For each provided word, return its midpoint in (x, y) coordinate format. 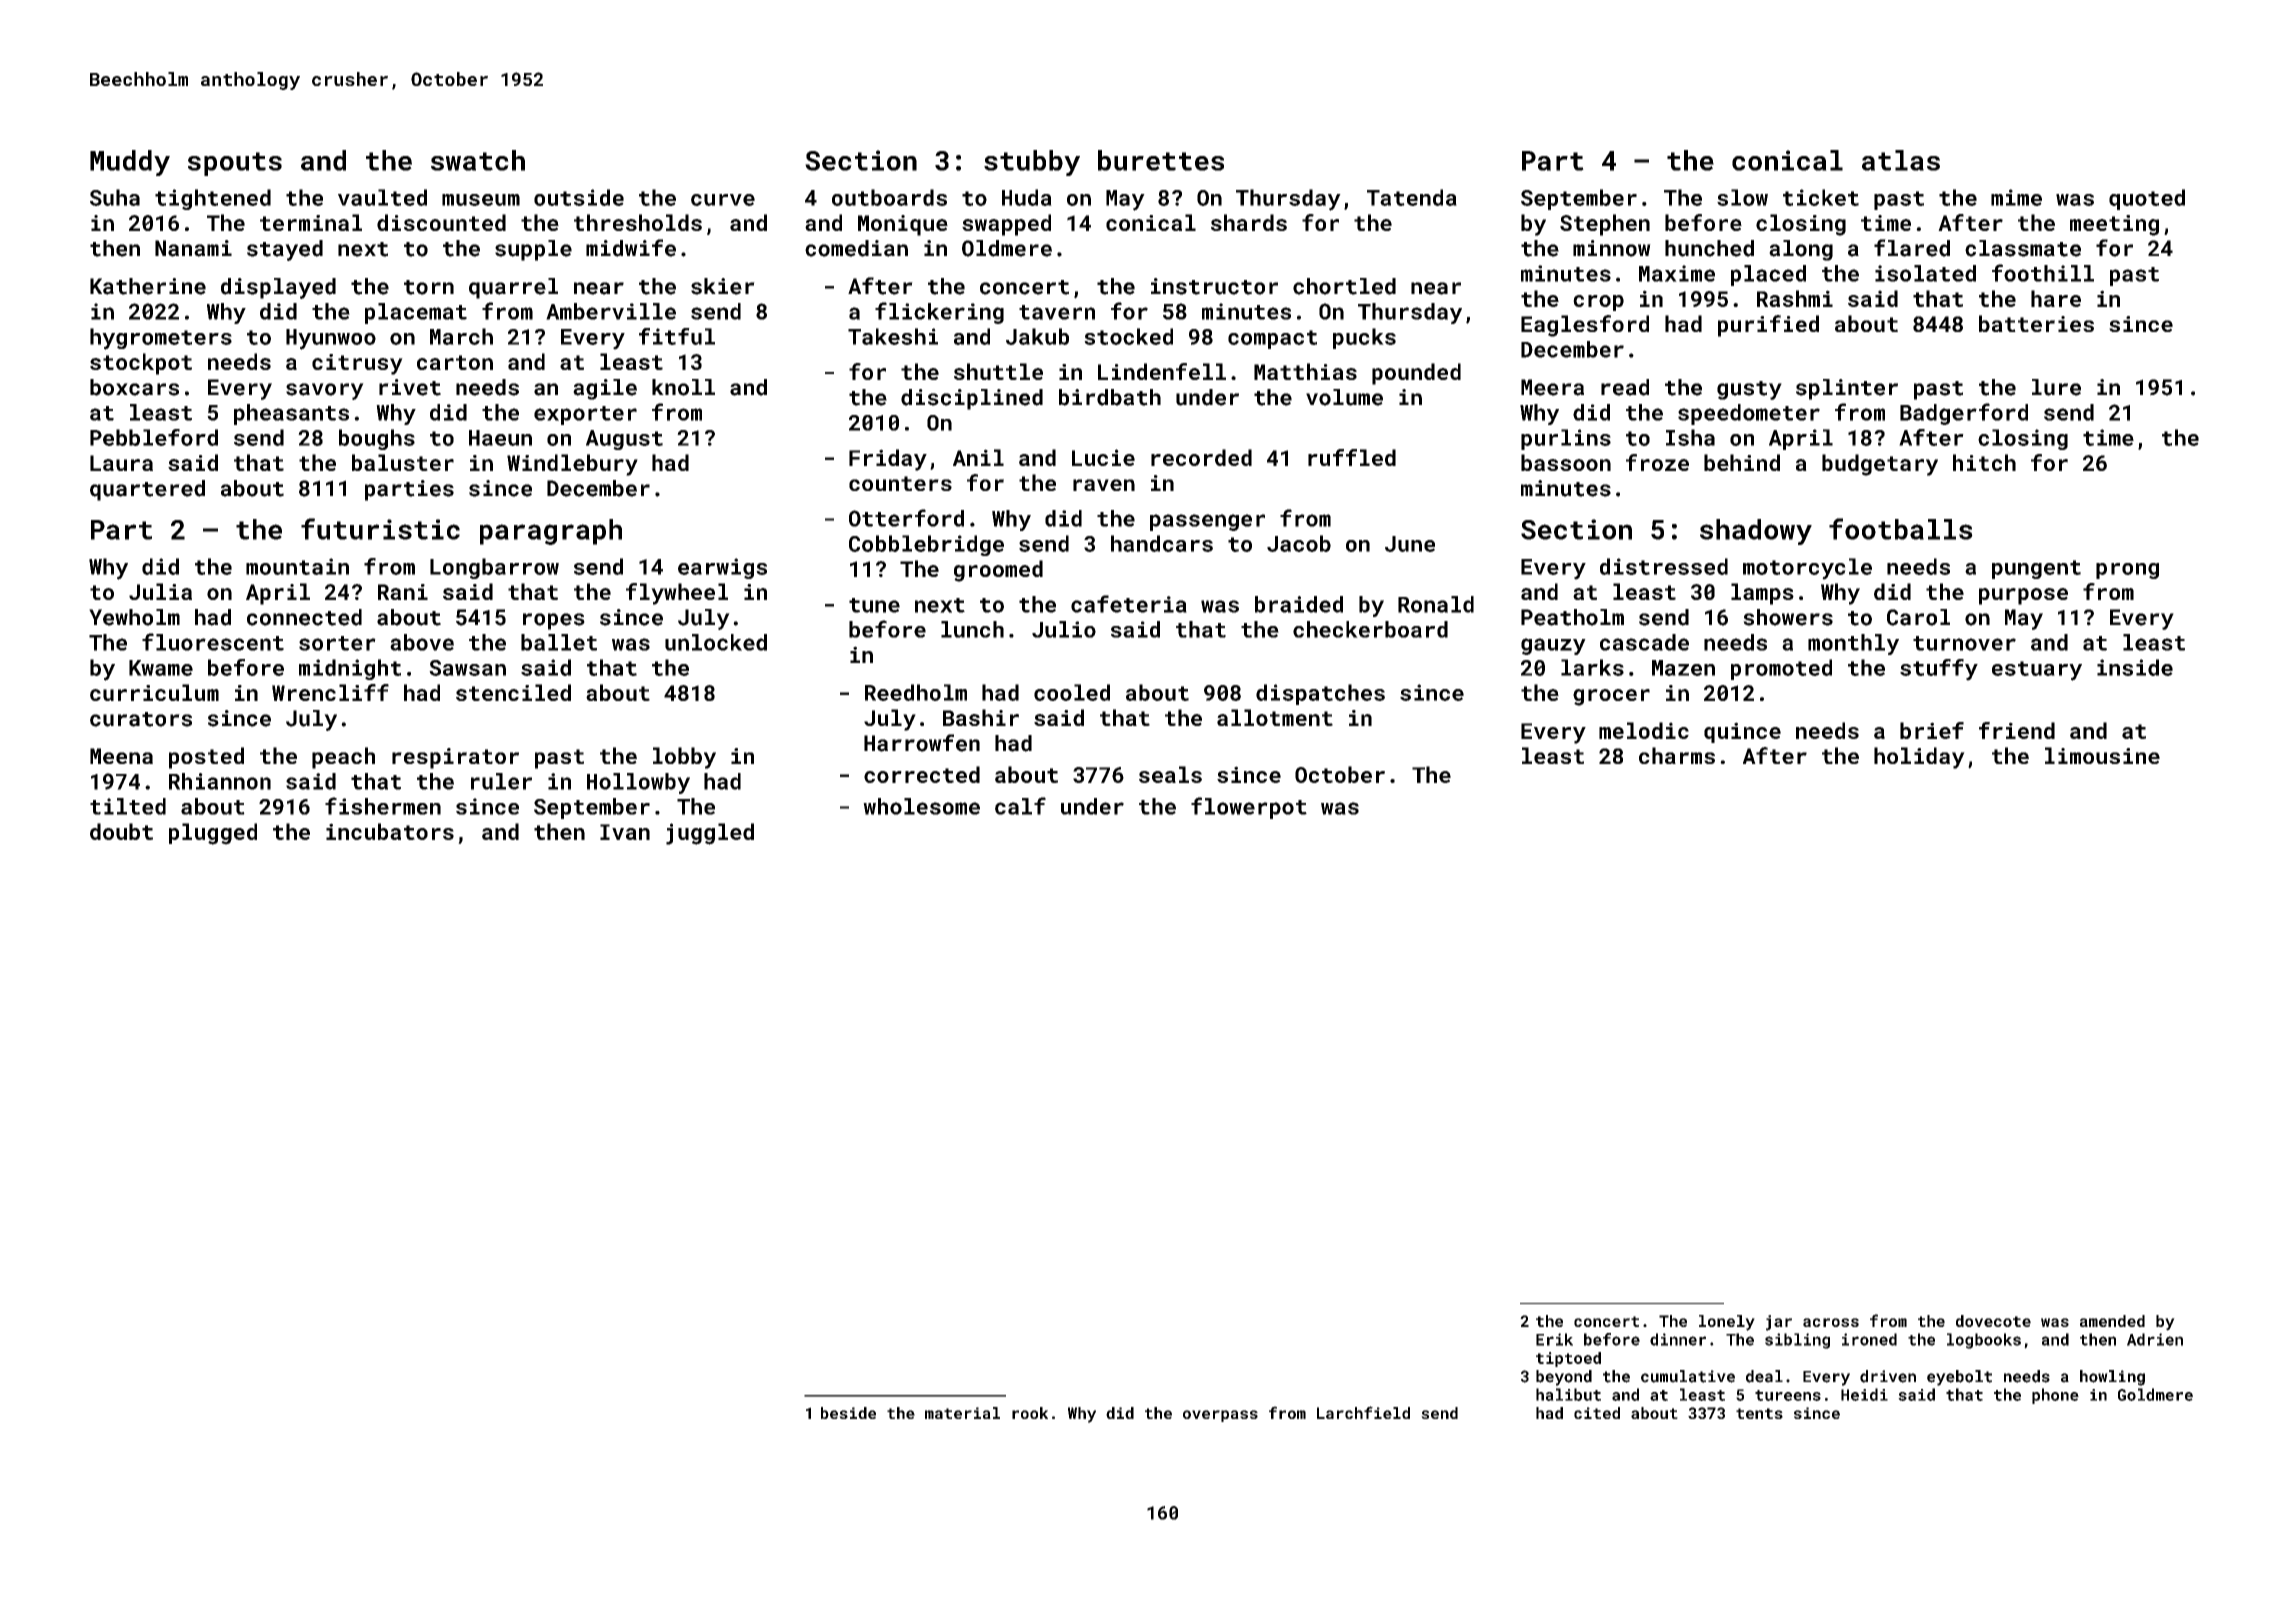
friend (2017, 730)
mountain (297, 566)
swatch (478, 160)
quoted (2147, 199)
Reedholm (916, 692)
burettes (1161, 160)
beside (848, 1413)
